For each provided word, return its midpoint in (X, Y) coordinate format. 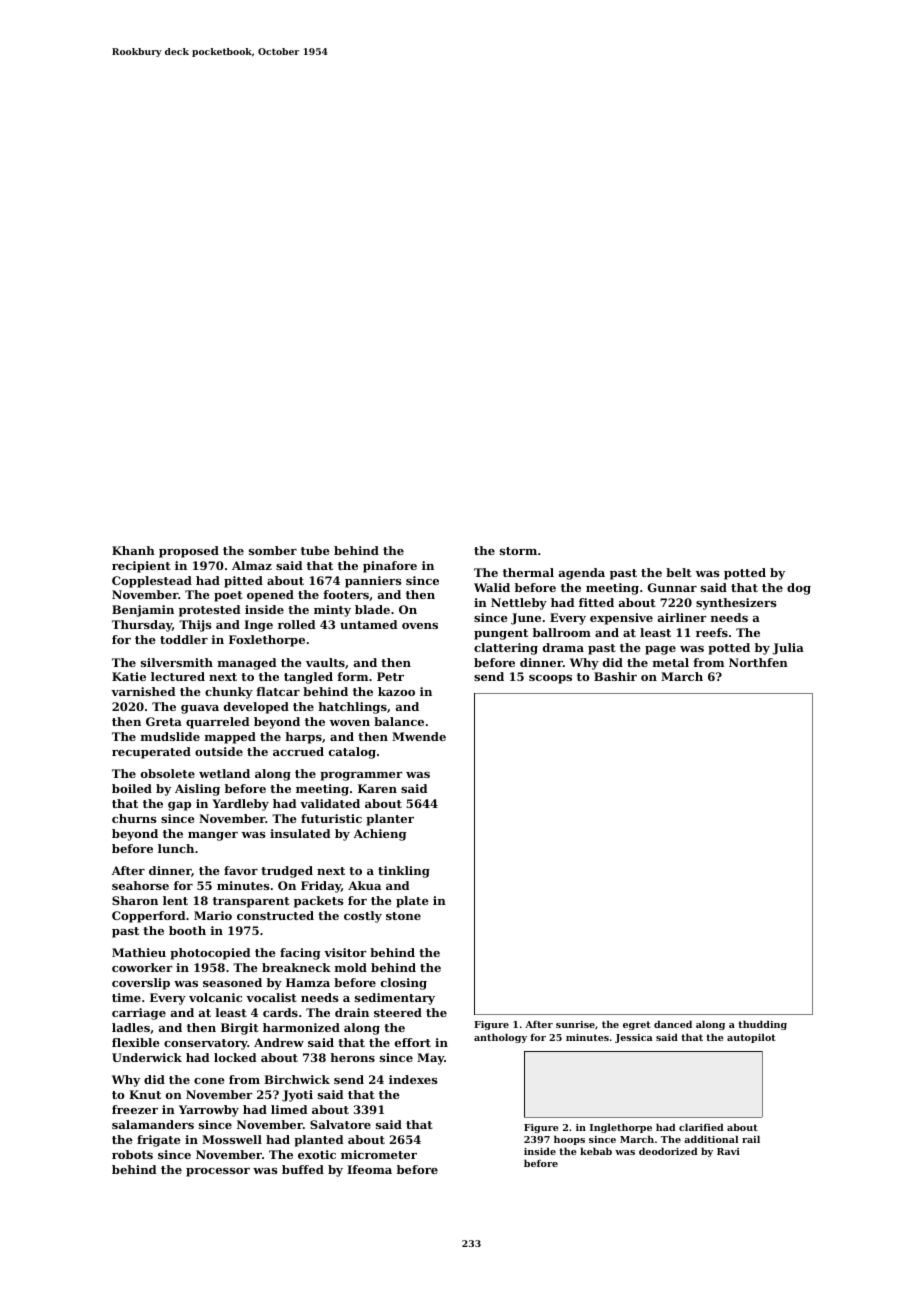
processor (218, 1172)
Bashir (615, 676)
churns (134, 818)
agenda (582, 574)
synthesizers (736, 604)
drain (352, 1012)
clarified (701, 1127)
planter (390, 820)
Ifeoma (369, 1169)
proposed (189, 552)
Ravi (728, 1151)
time (126, 997)
